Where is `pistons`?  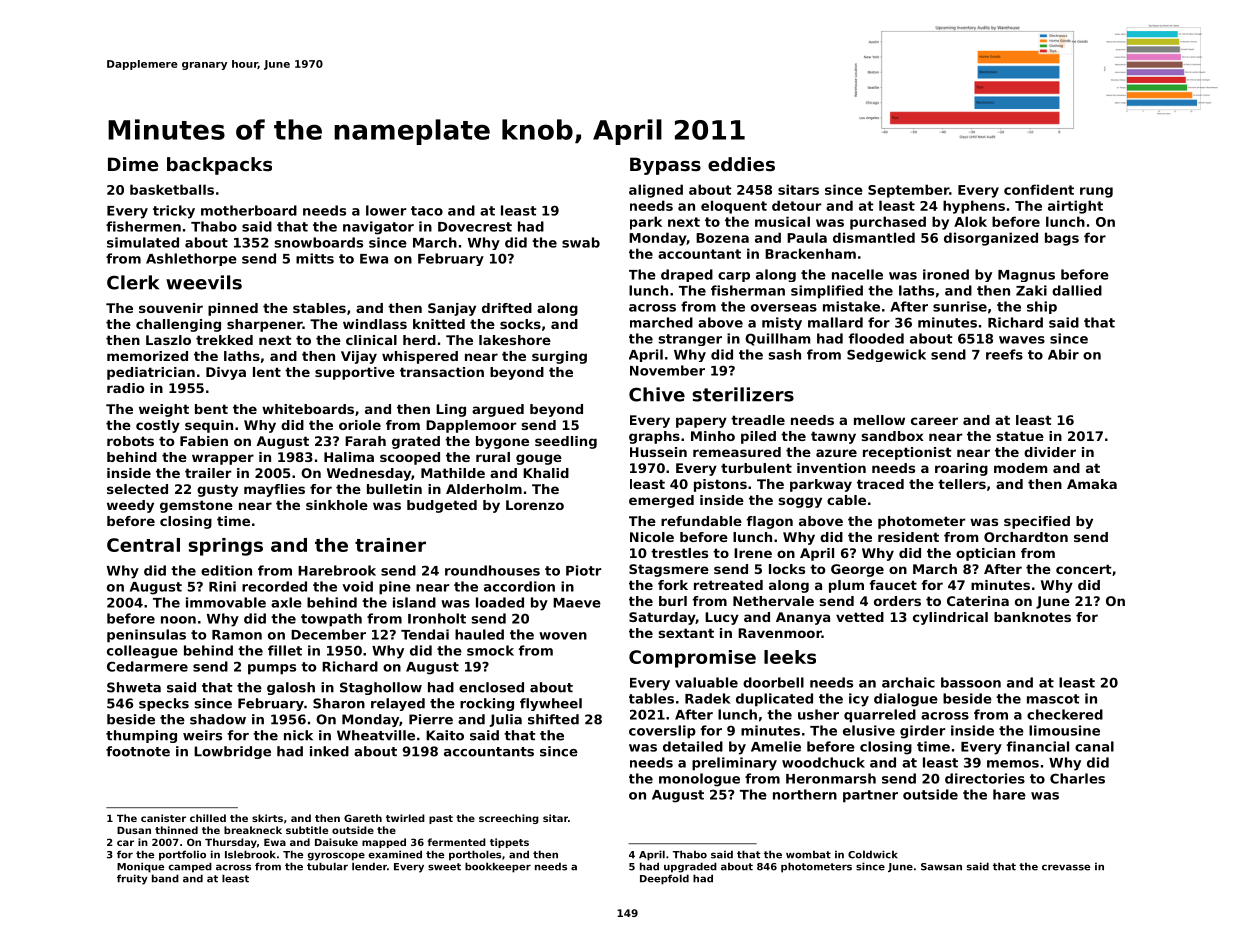
pistons is located at coordinates (720, 485).
